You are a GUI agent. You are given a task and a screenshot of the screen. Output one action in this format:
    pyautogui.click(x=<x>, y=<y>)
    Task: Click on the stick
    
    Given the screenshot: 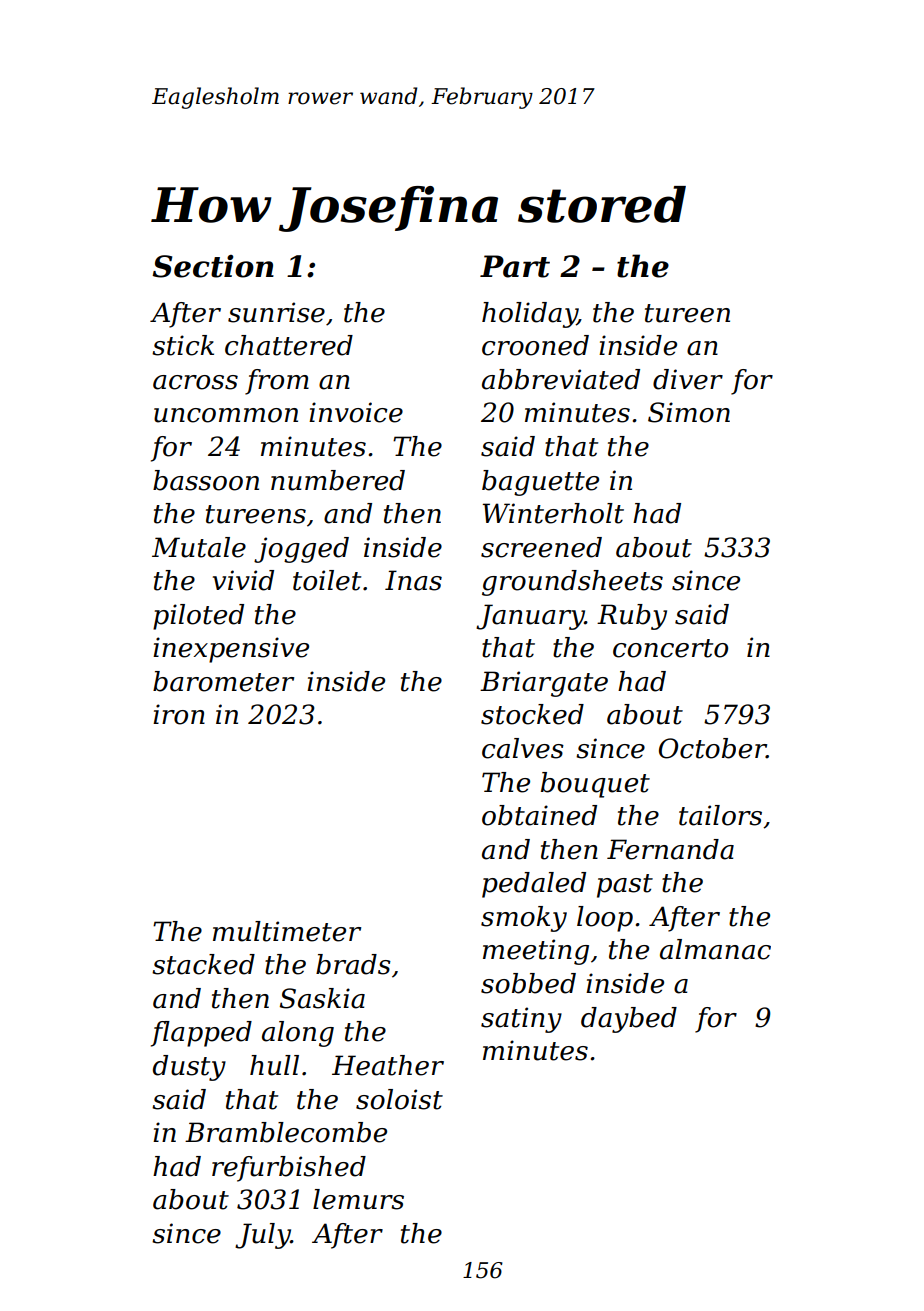 What is the action you would take?
    pyautogui.click(x=183, y=345)
